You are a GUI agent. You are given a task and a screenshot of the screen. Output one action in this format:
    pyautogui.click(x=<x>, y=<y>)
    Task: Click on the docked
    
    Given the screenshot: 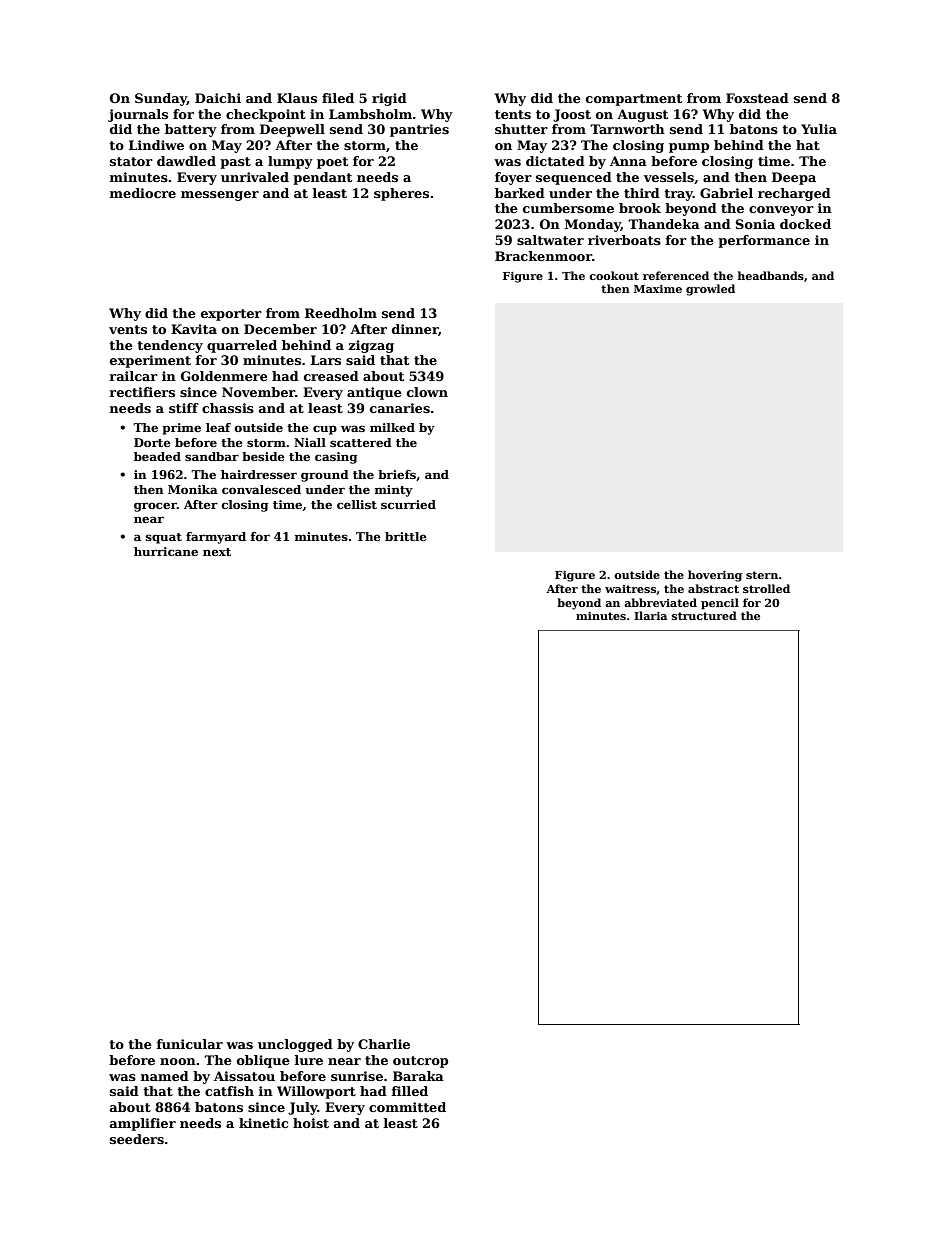 What is the action you would take?
    pyautogui.click(x=805, y=224)
